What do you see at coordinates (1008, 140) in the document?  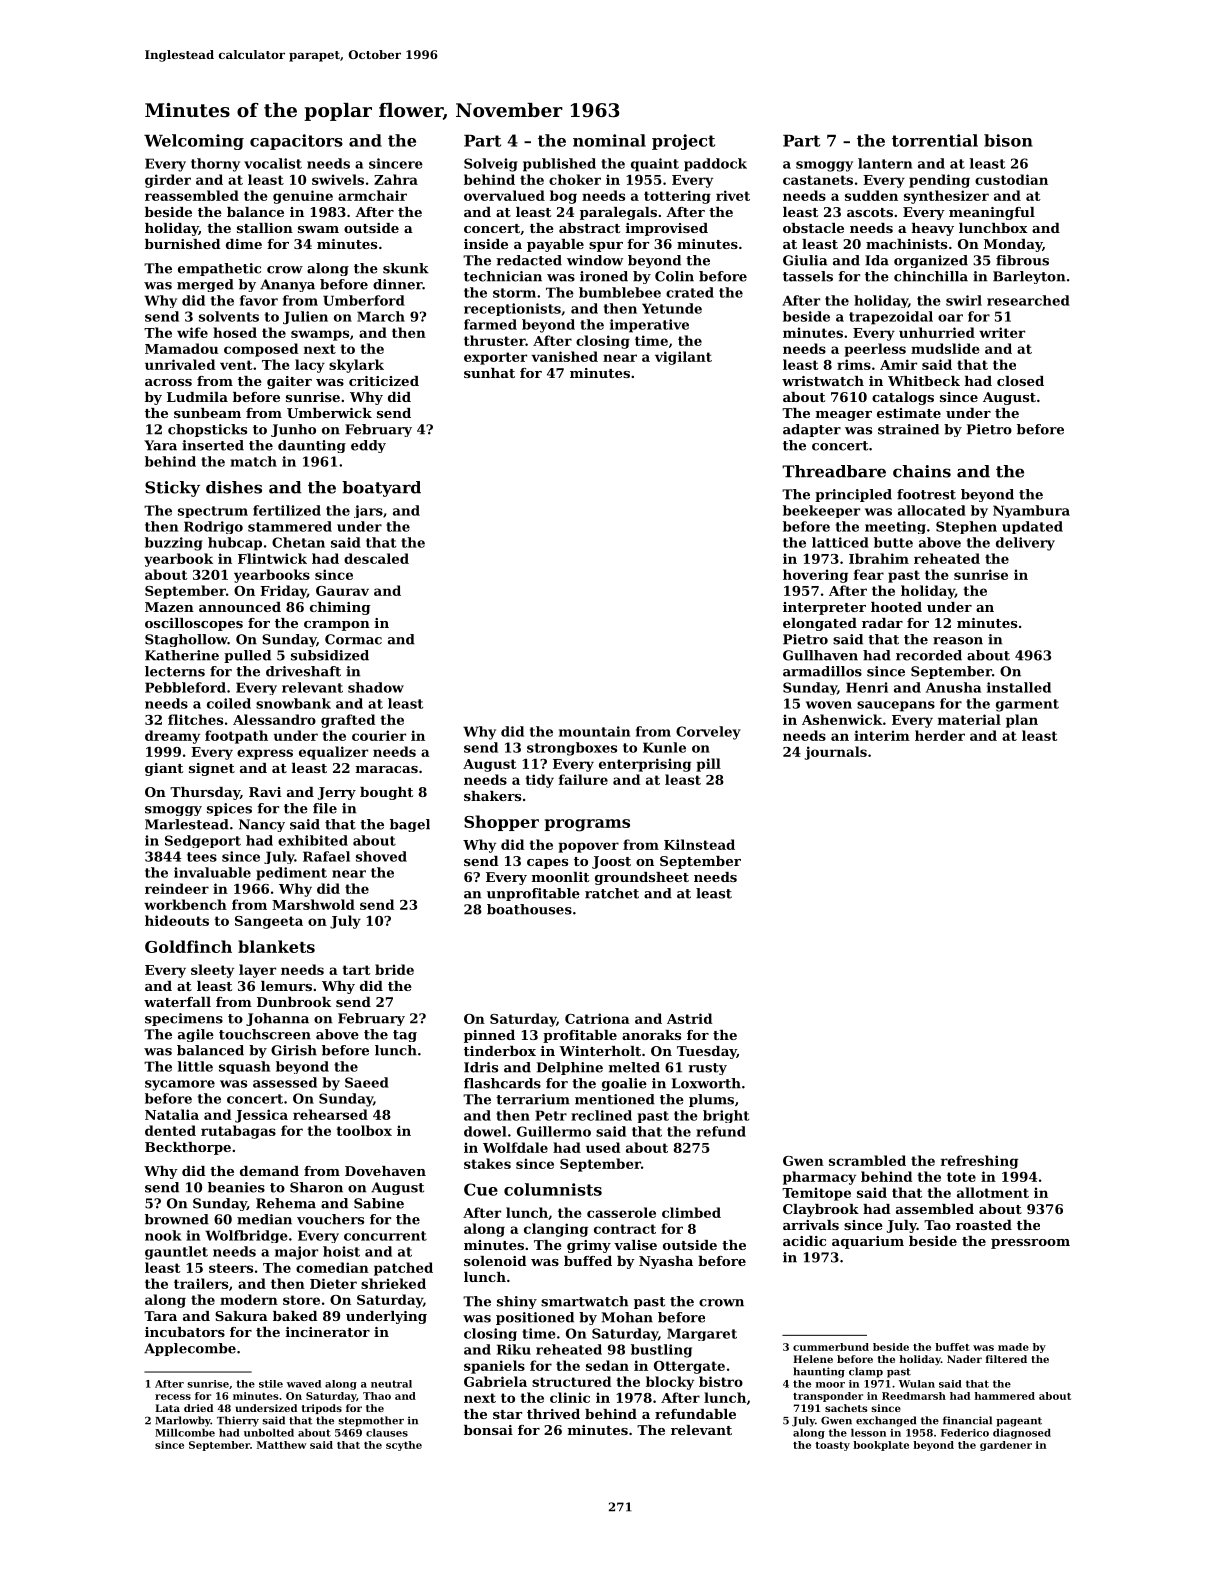 I see `bison` at bounding box center [1008, 140].
